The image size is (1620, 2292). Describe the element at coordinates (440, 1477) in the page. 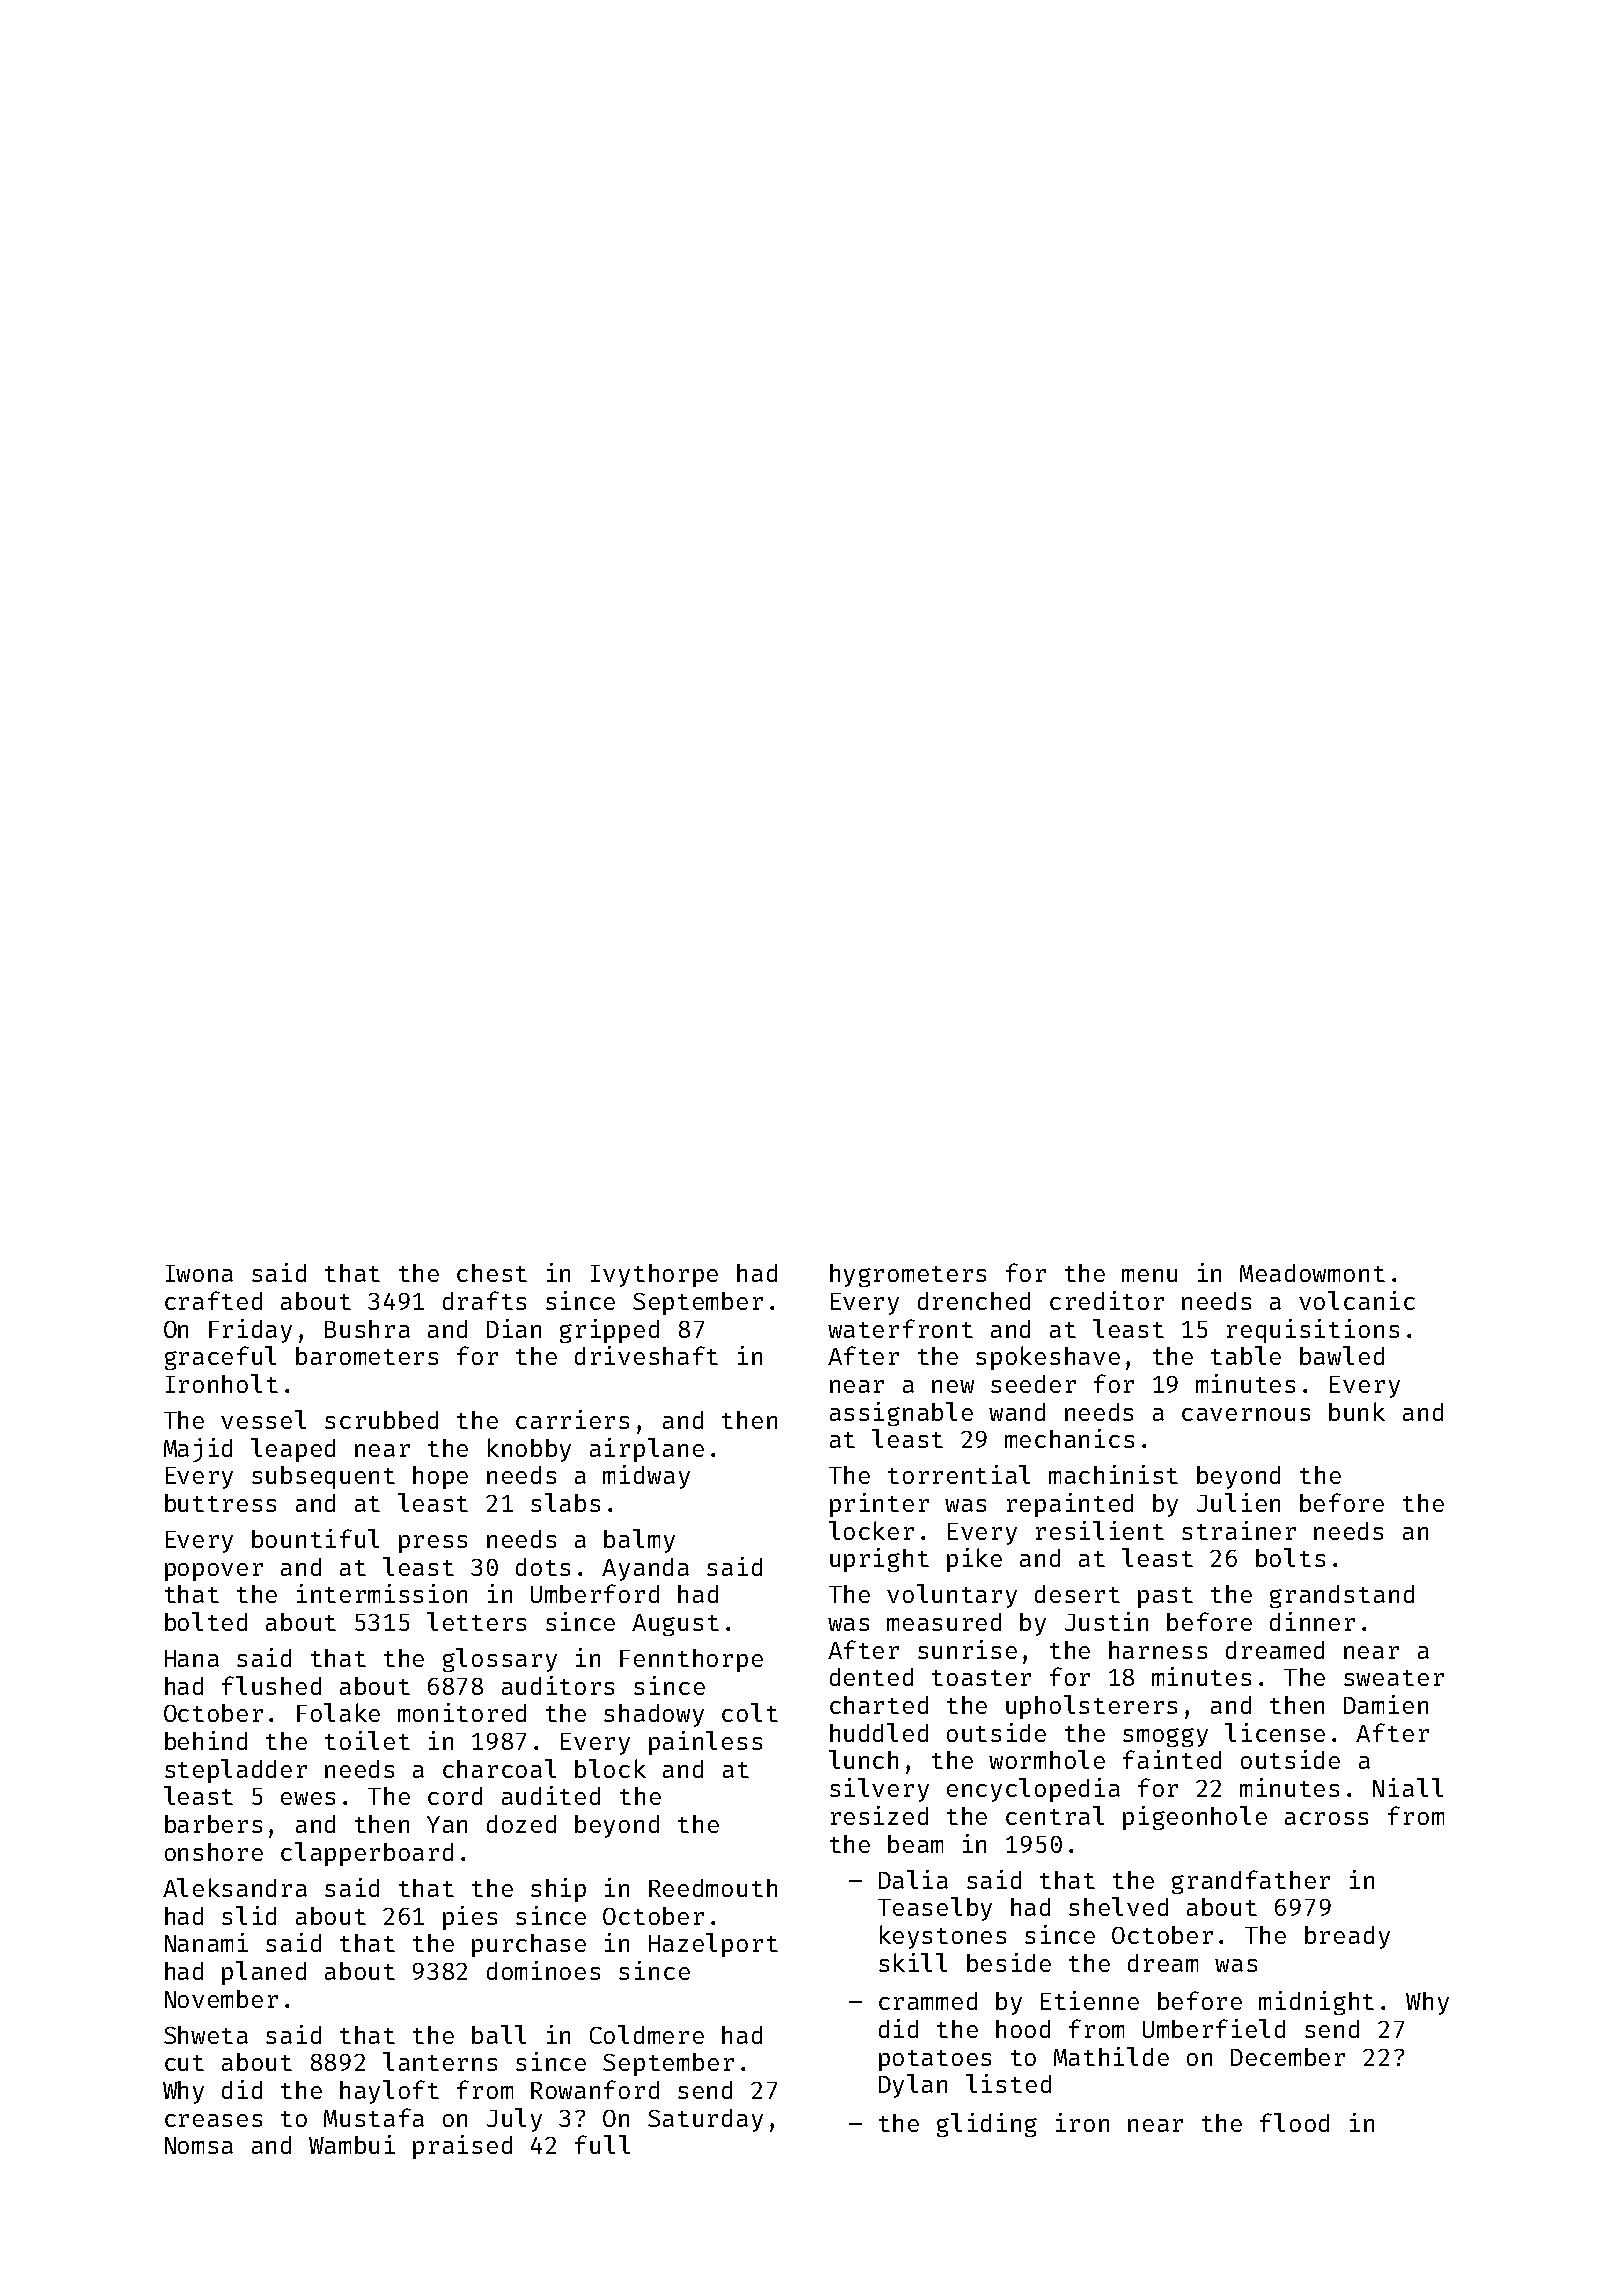

I see `hope` at that location.
